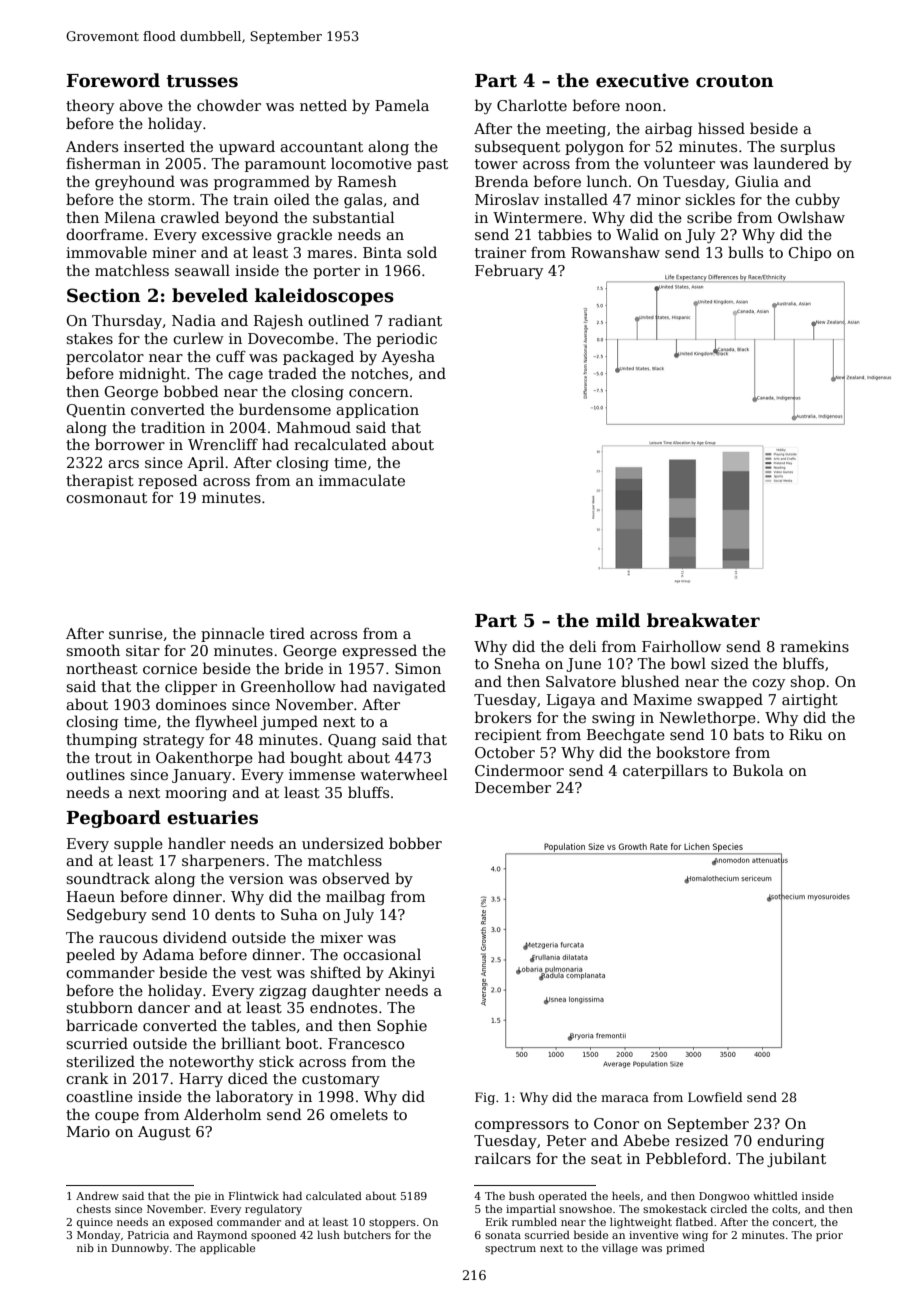 The height and width of the document is (1308, 924). I want to click on Oakenthorpe, so click(204, 758).
